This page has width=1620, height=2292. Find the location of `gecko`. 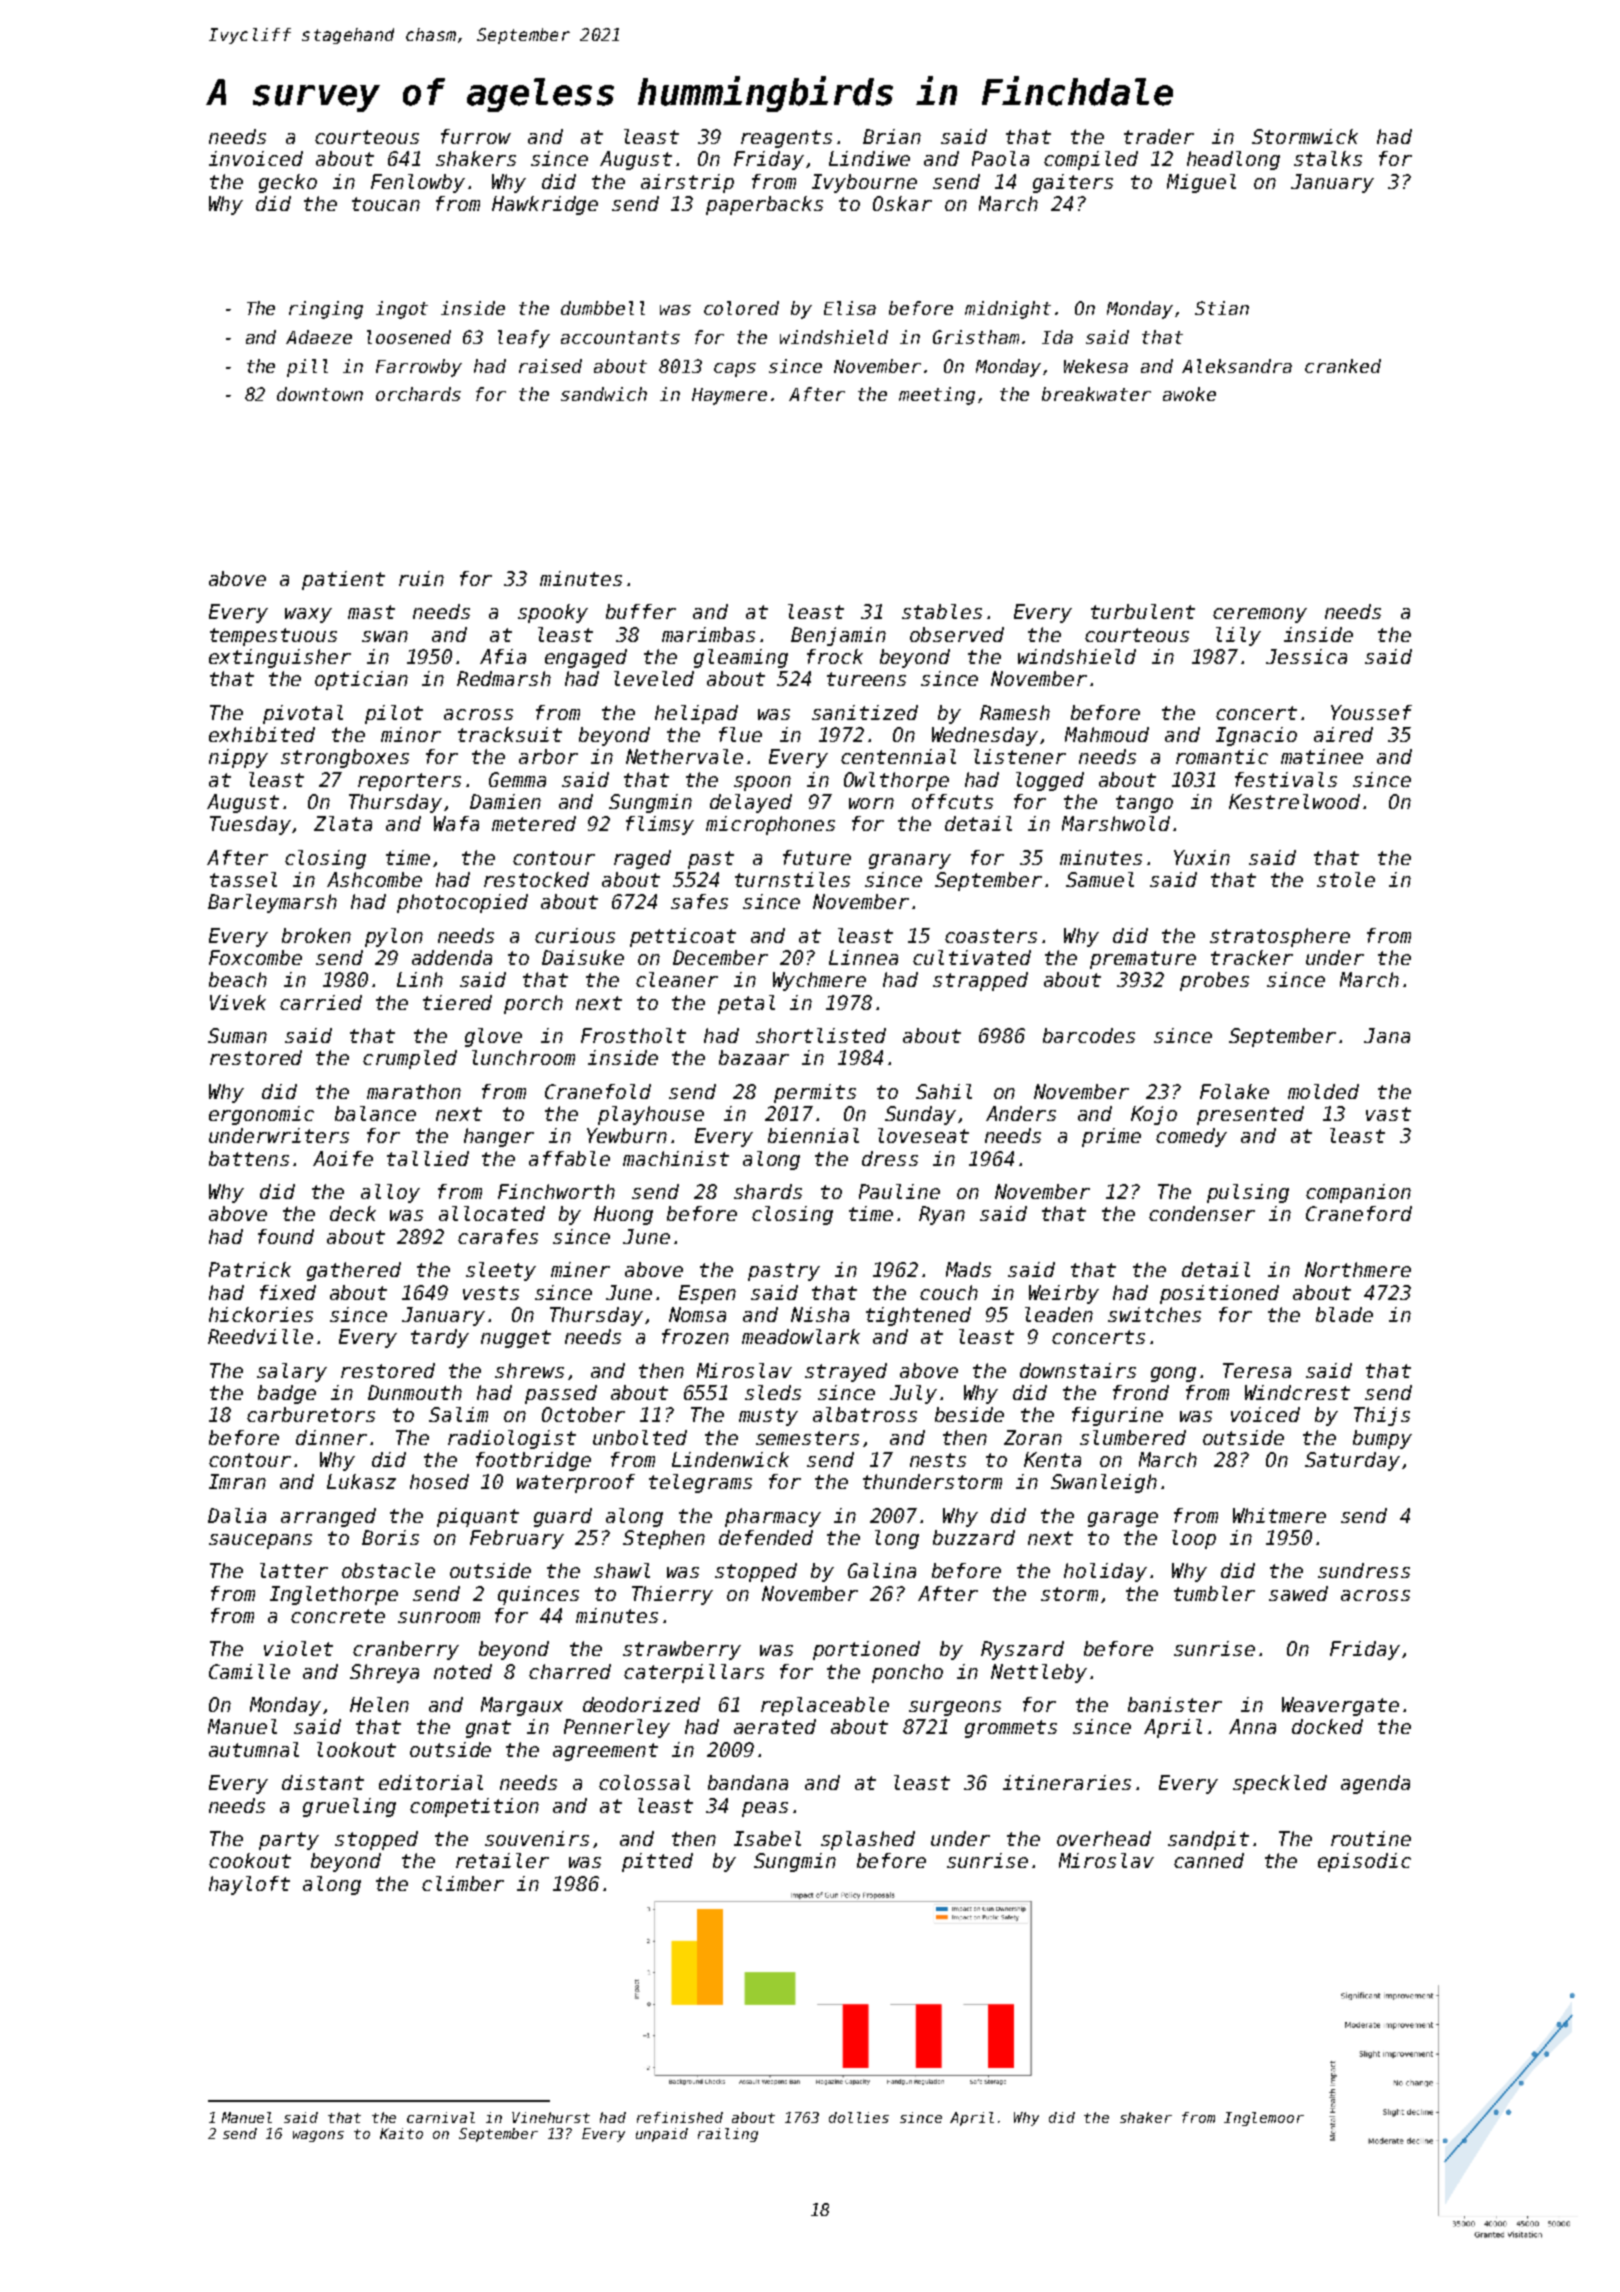

gecko is located at coordinates (288, 183).
